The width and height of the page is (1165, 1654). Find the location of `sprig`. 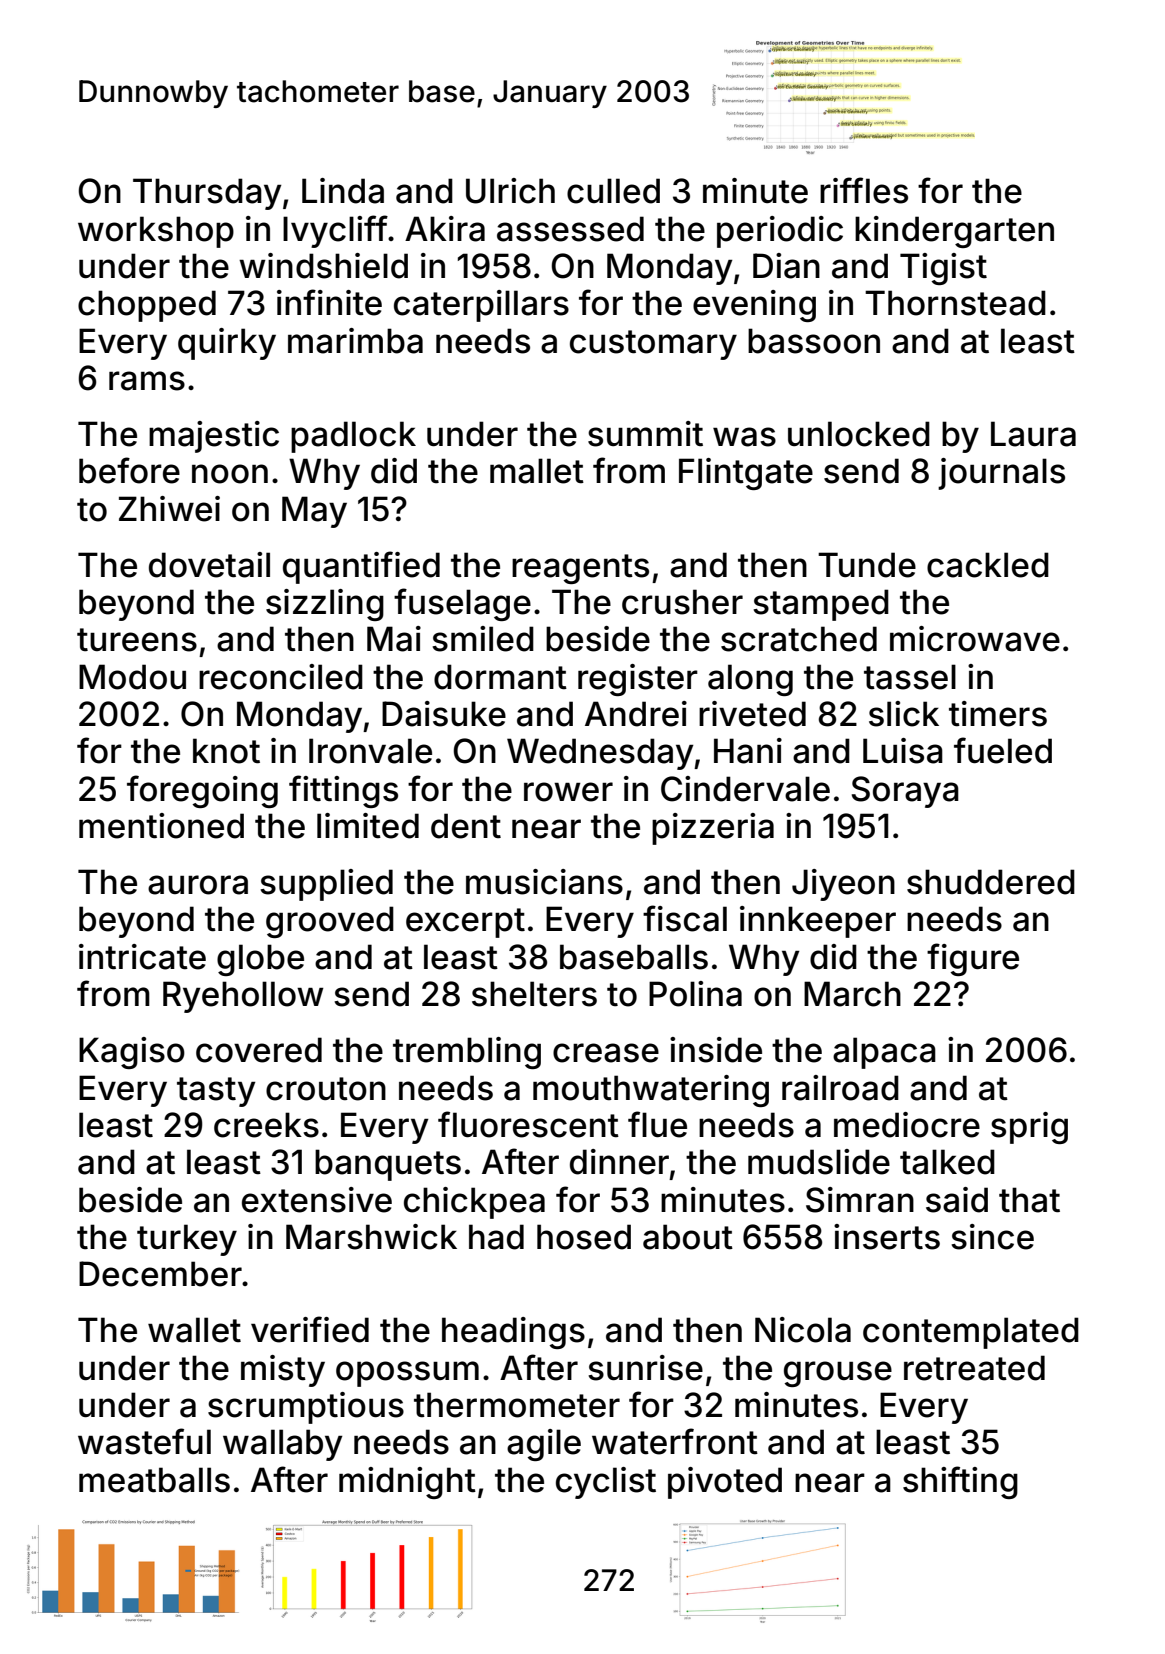

sprig is located at coordinates (1029, 1128).
